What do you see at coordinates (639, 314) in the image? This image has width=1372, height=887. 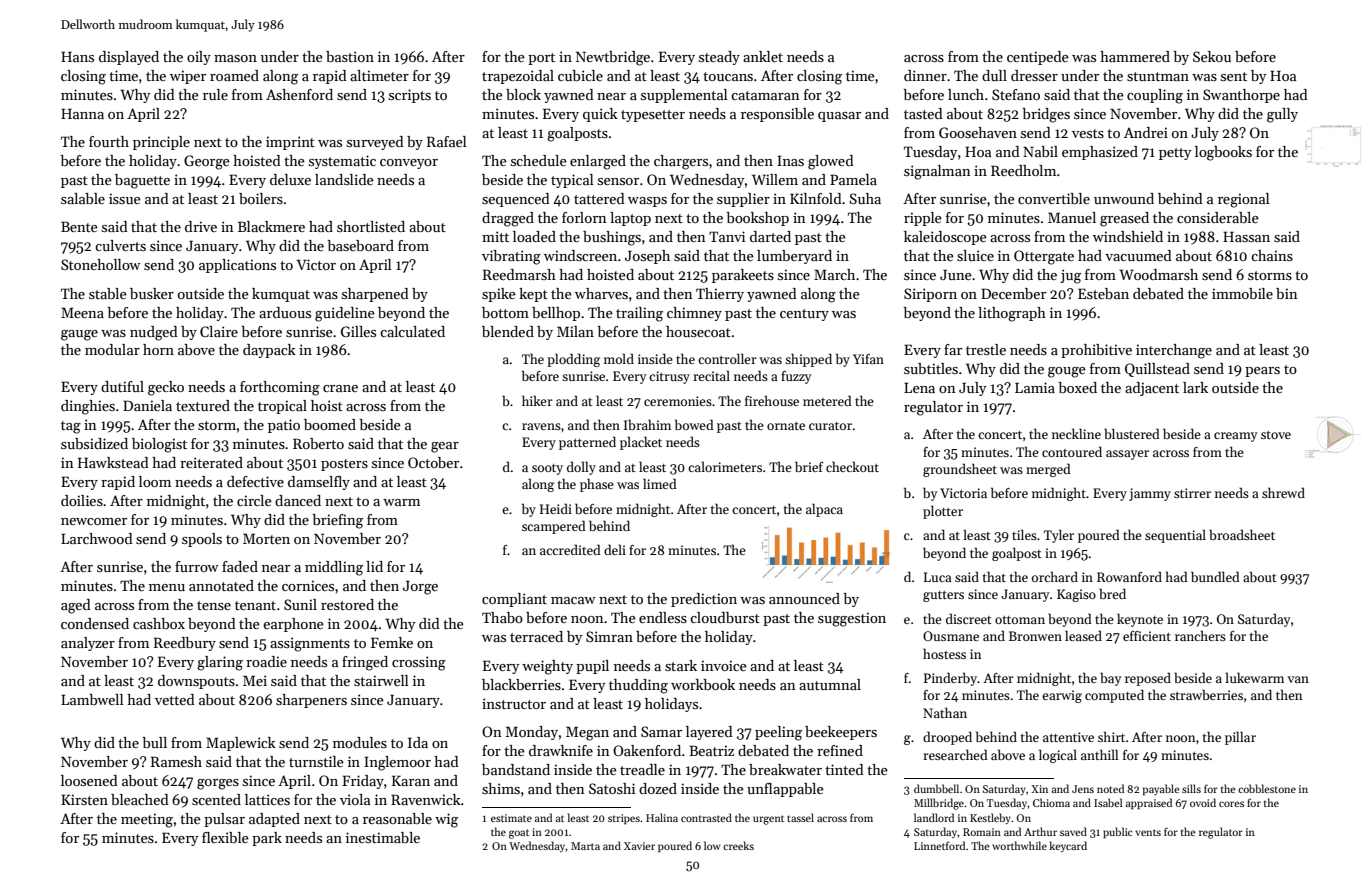 I see `trailing` at bounding box center [639, 314].
